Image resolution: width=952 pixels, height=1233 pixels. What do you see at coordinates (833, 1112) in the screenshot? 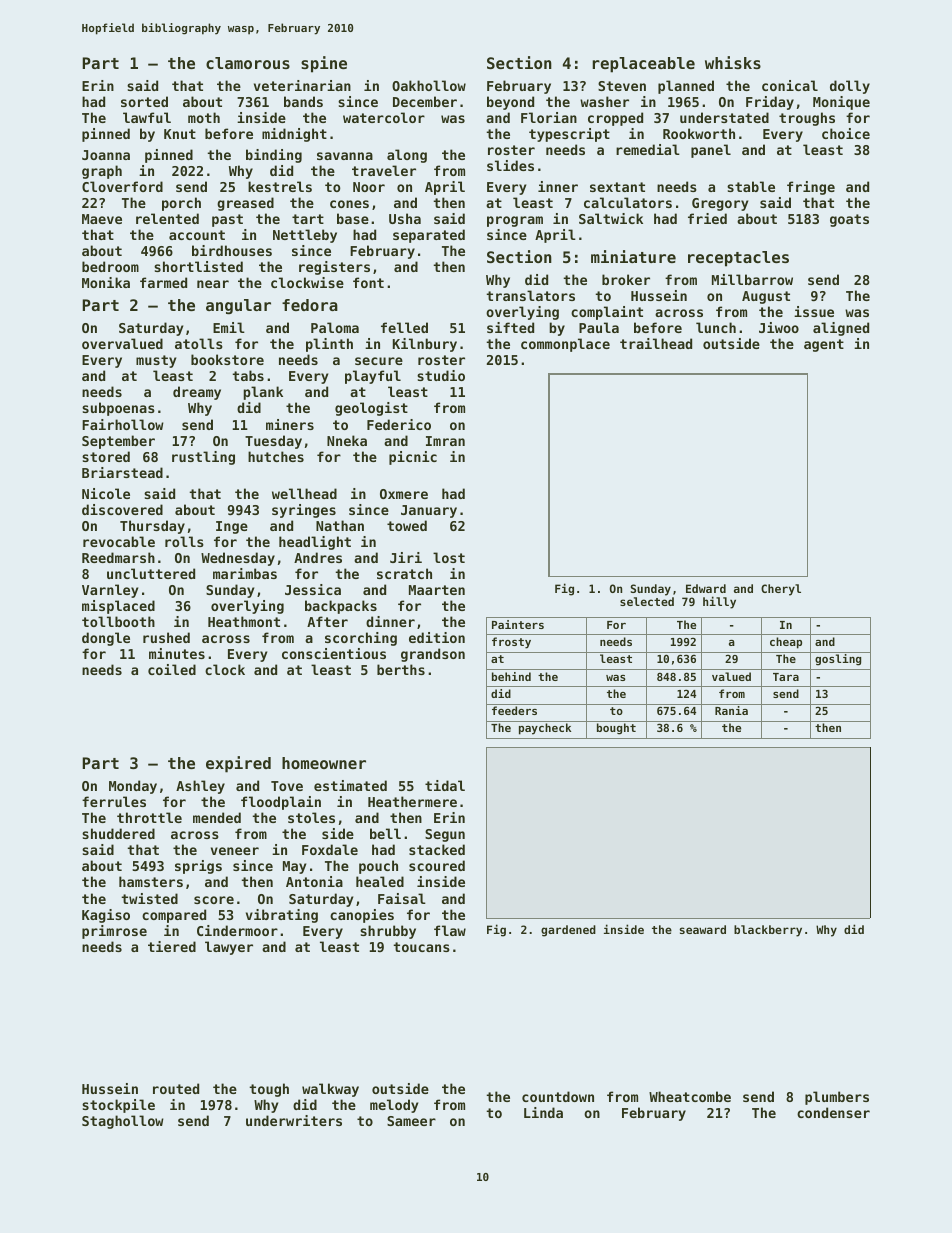
I see `condenser` at bounding box center [833, 1112].
